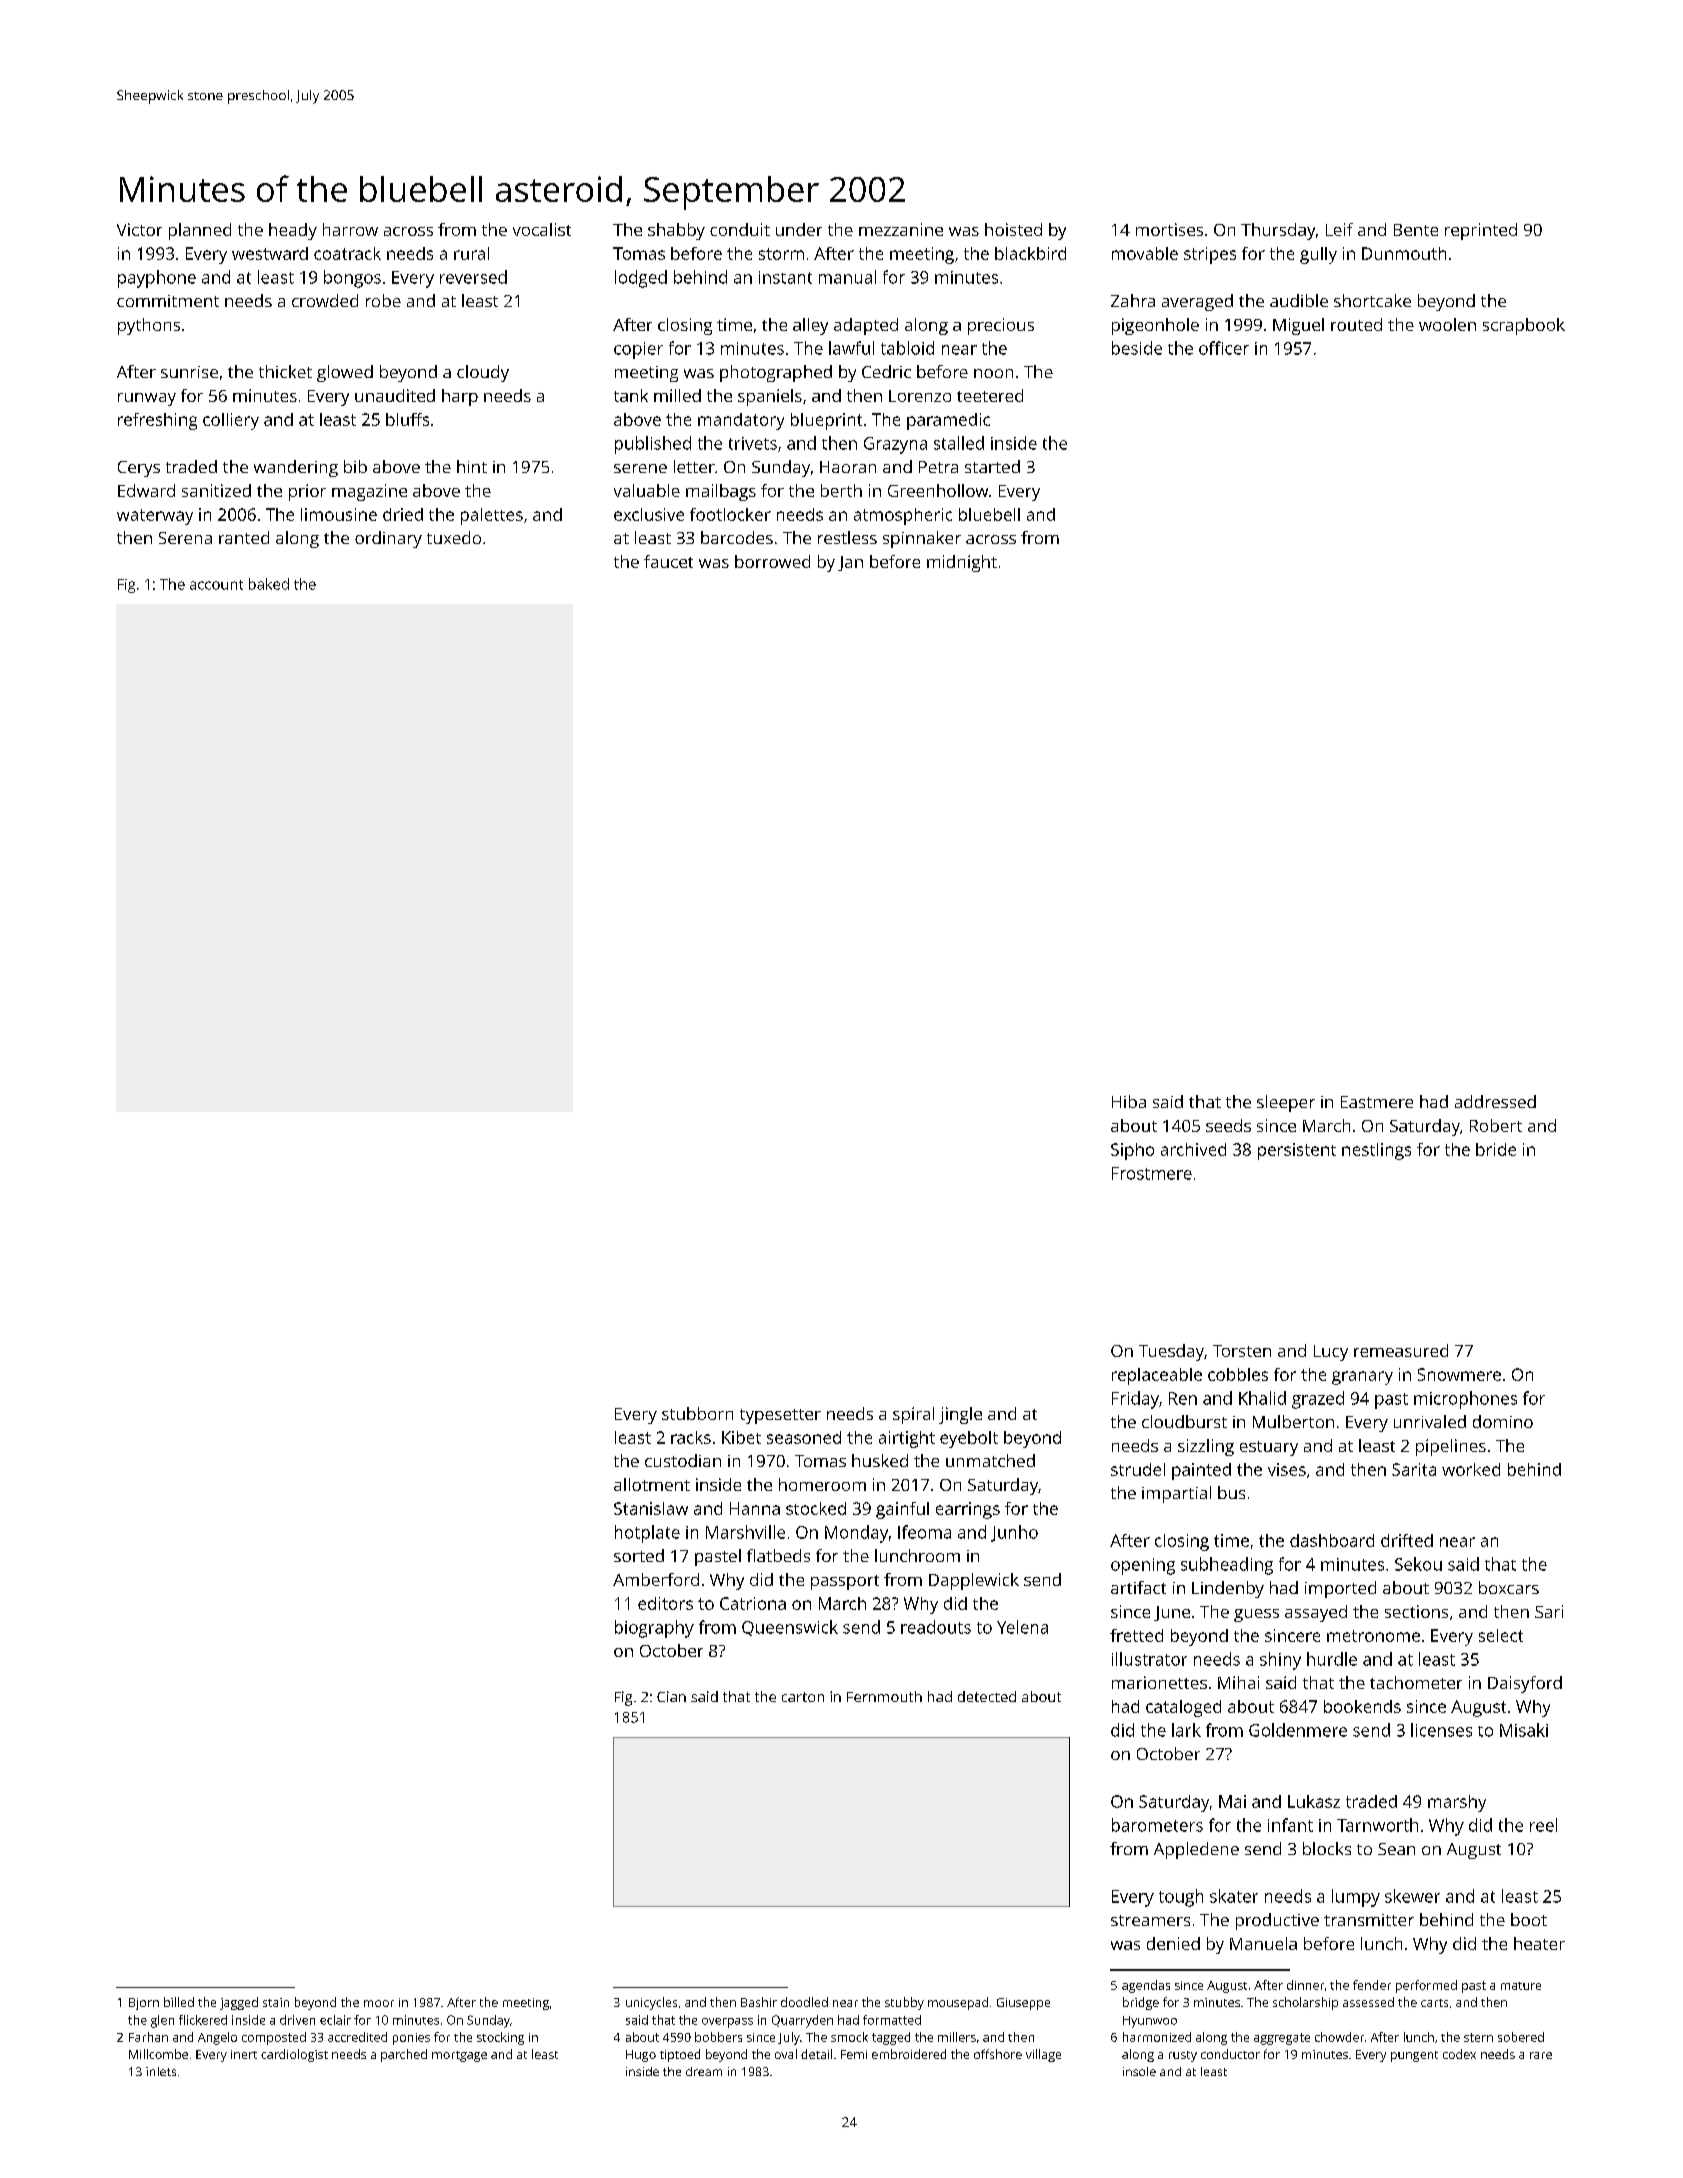 This image has height=2178, width=1683. What do you see at coordinates (691, 1437) in the image?
I see `racks` at bounding box center [691, 1437].
